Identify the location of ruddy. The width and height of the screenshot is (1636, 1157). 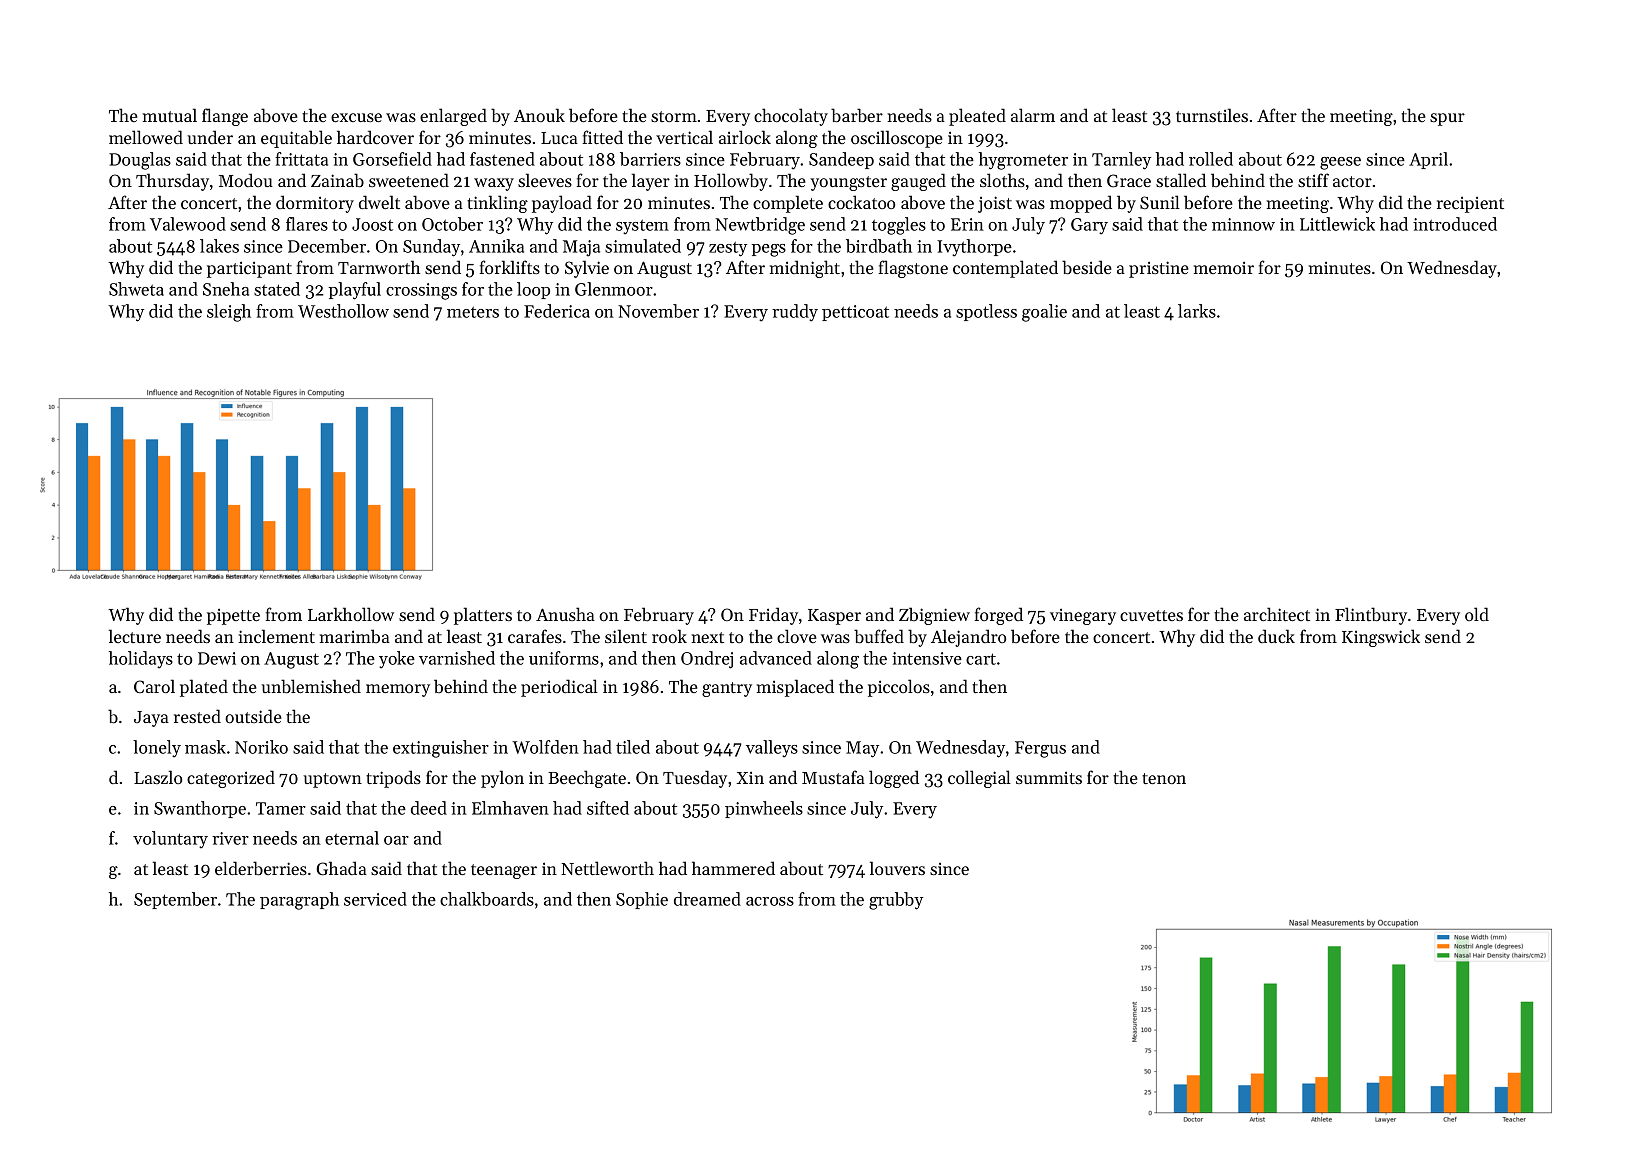
(795, 313).
